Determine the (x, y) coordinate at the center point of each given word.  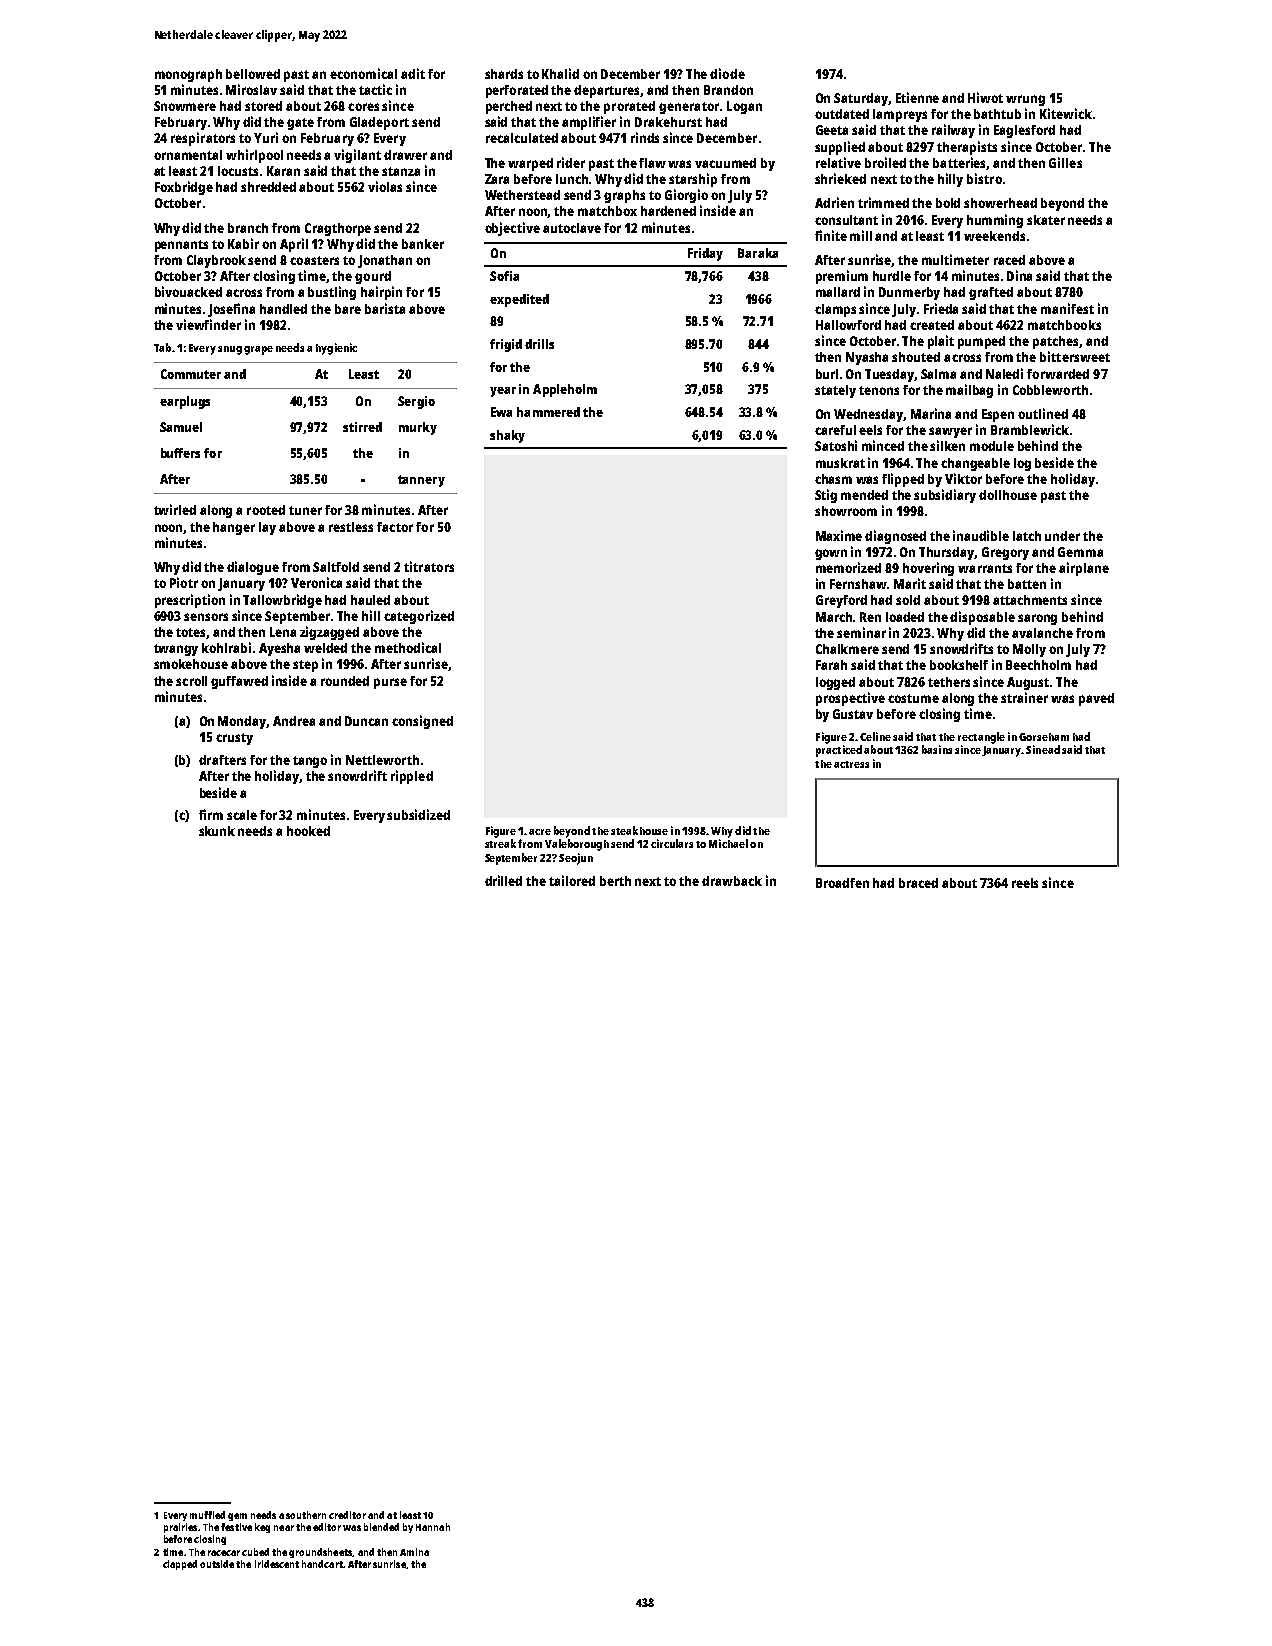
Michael (728, 843)
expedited (519, 300)
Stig (826, 496)
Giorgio (686, 196)
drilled (503, 880)
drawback (732, 881)
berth (615, 881)
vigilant (357, 156)
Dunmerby (909, 293)
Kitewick (1066, 113)
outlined (1043, 413)
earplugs (185, 402)
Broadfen (842, 883)
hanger (234, 528)
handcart (322, 1564)
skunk (217, 831)
